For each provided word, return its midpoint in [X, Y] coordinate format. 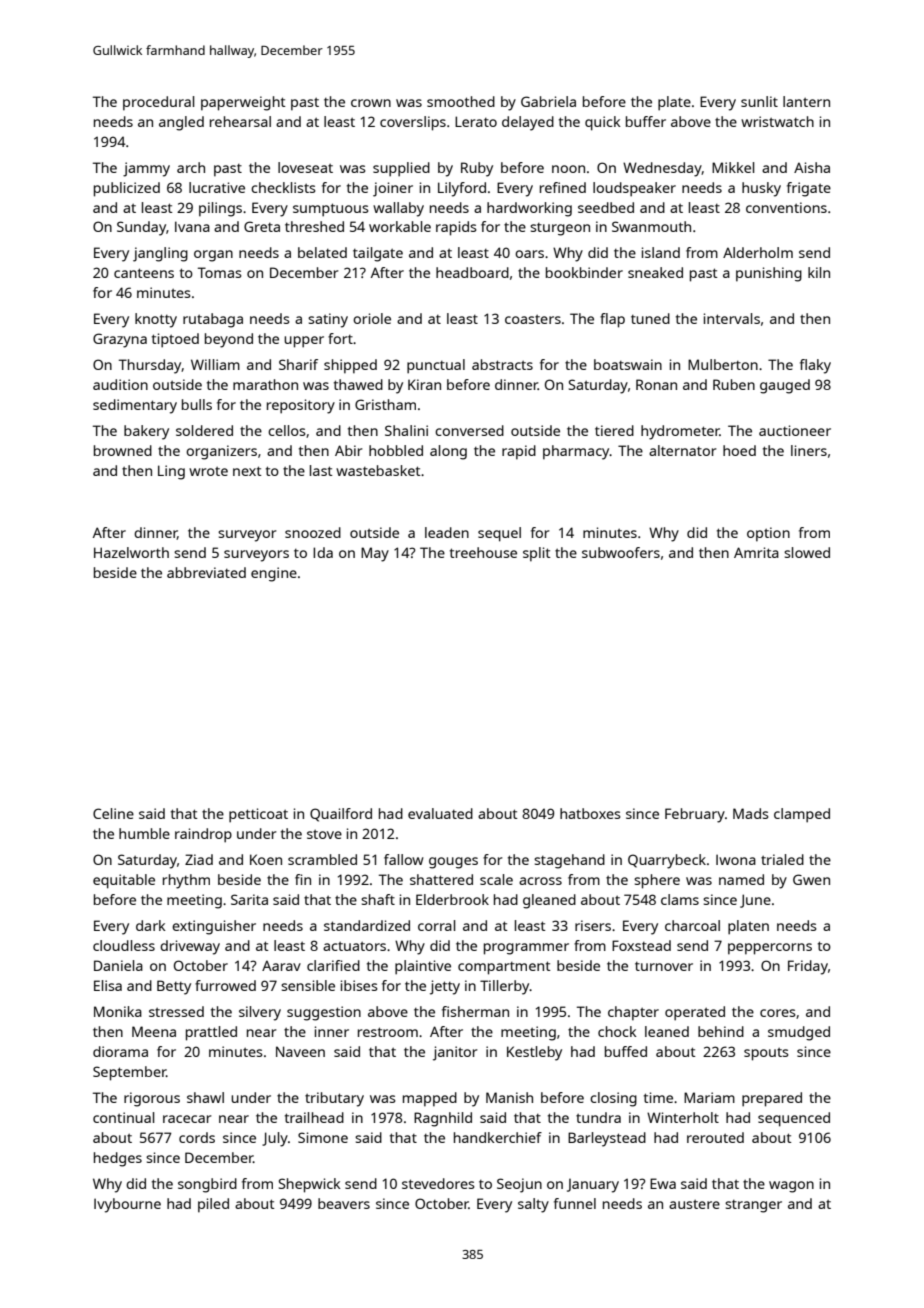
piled [213, 1205]
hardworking [529, 209]
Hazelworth [131, 552]
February [695, 815]
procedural [159, 103]
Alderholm [758, 252]
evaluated [440, 813]
